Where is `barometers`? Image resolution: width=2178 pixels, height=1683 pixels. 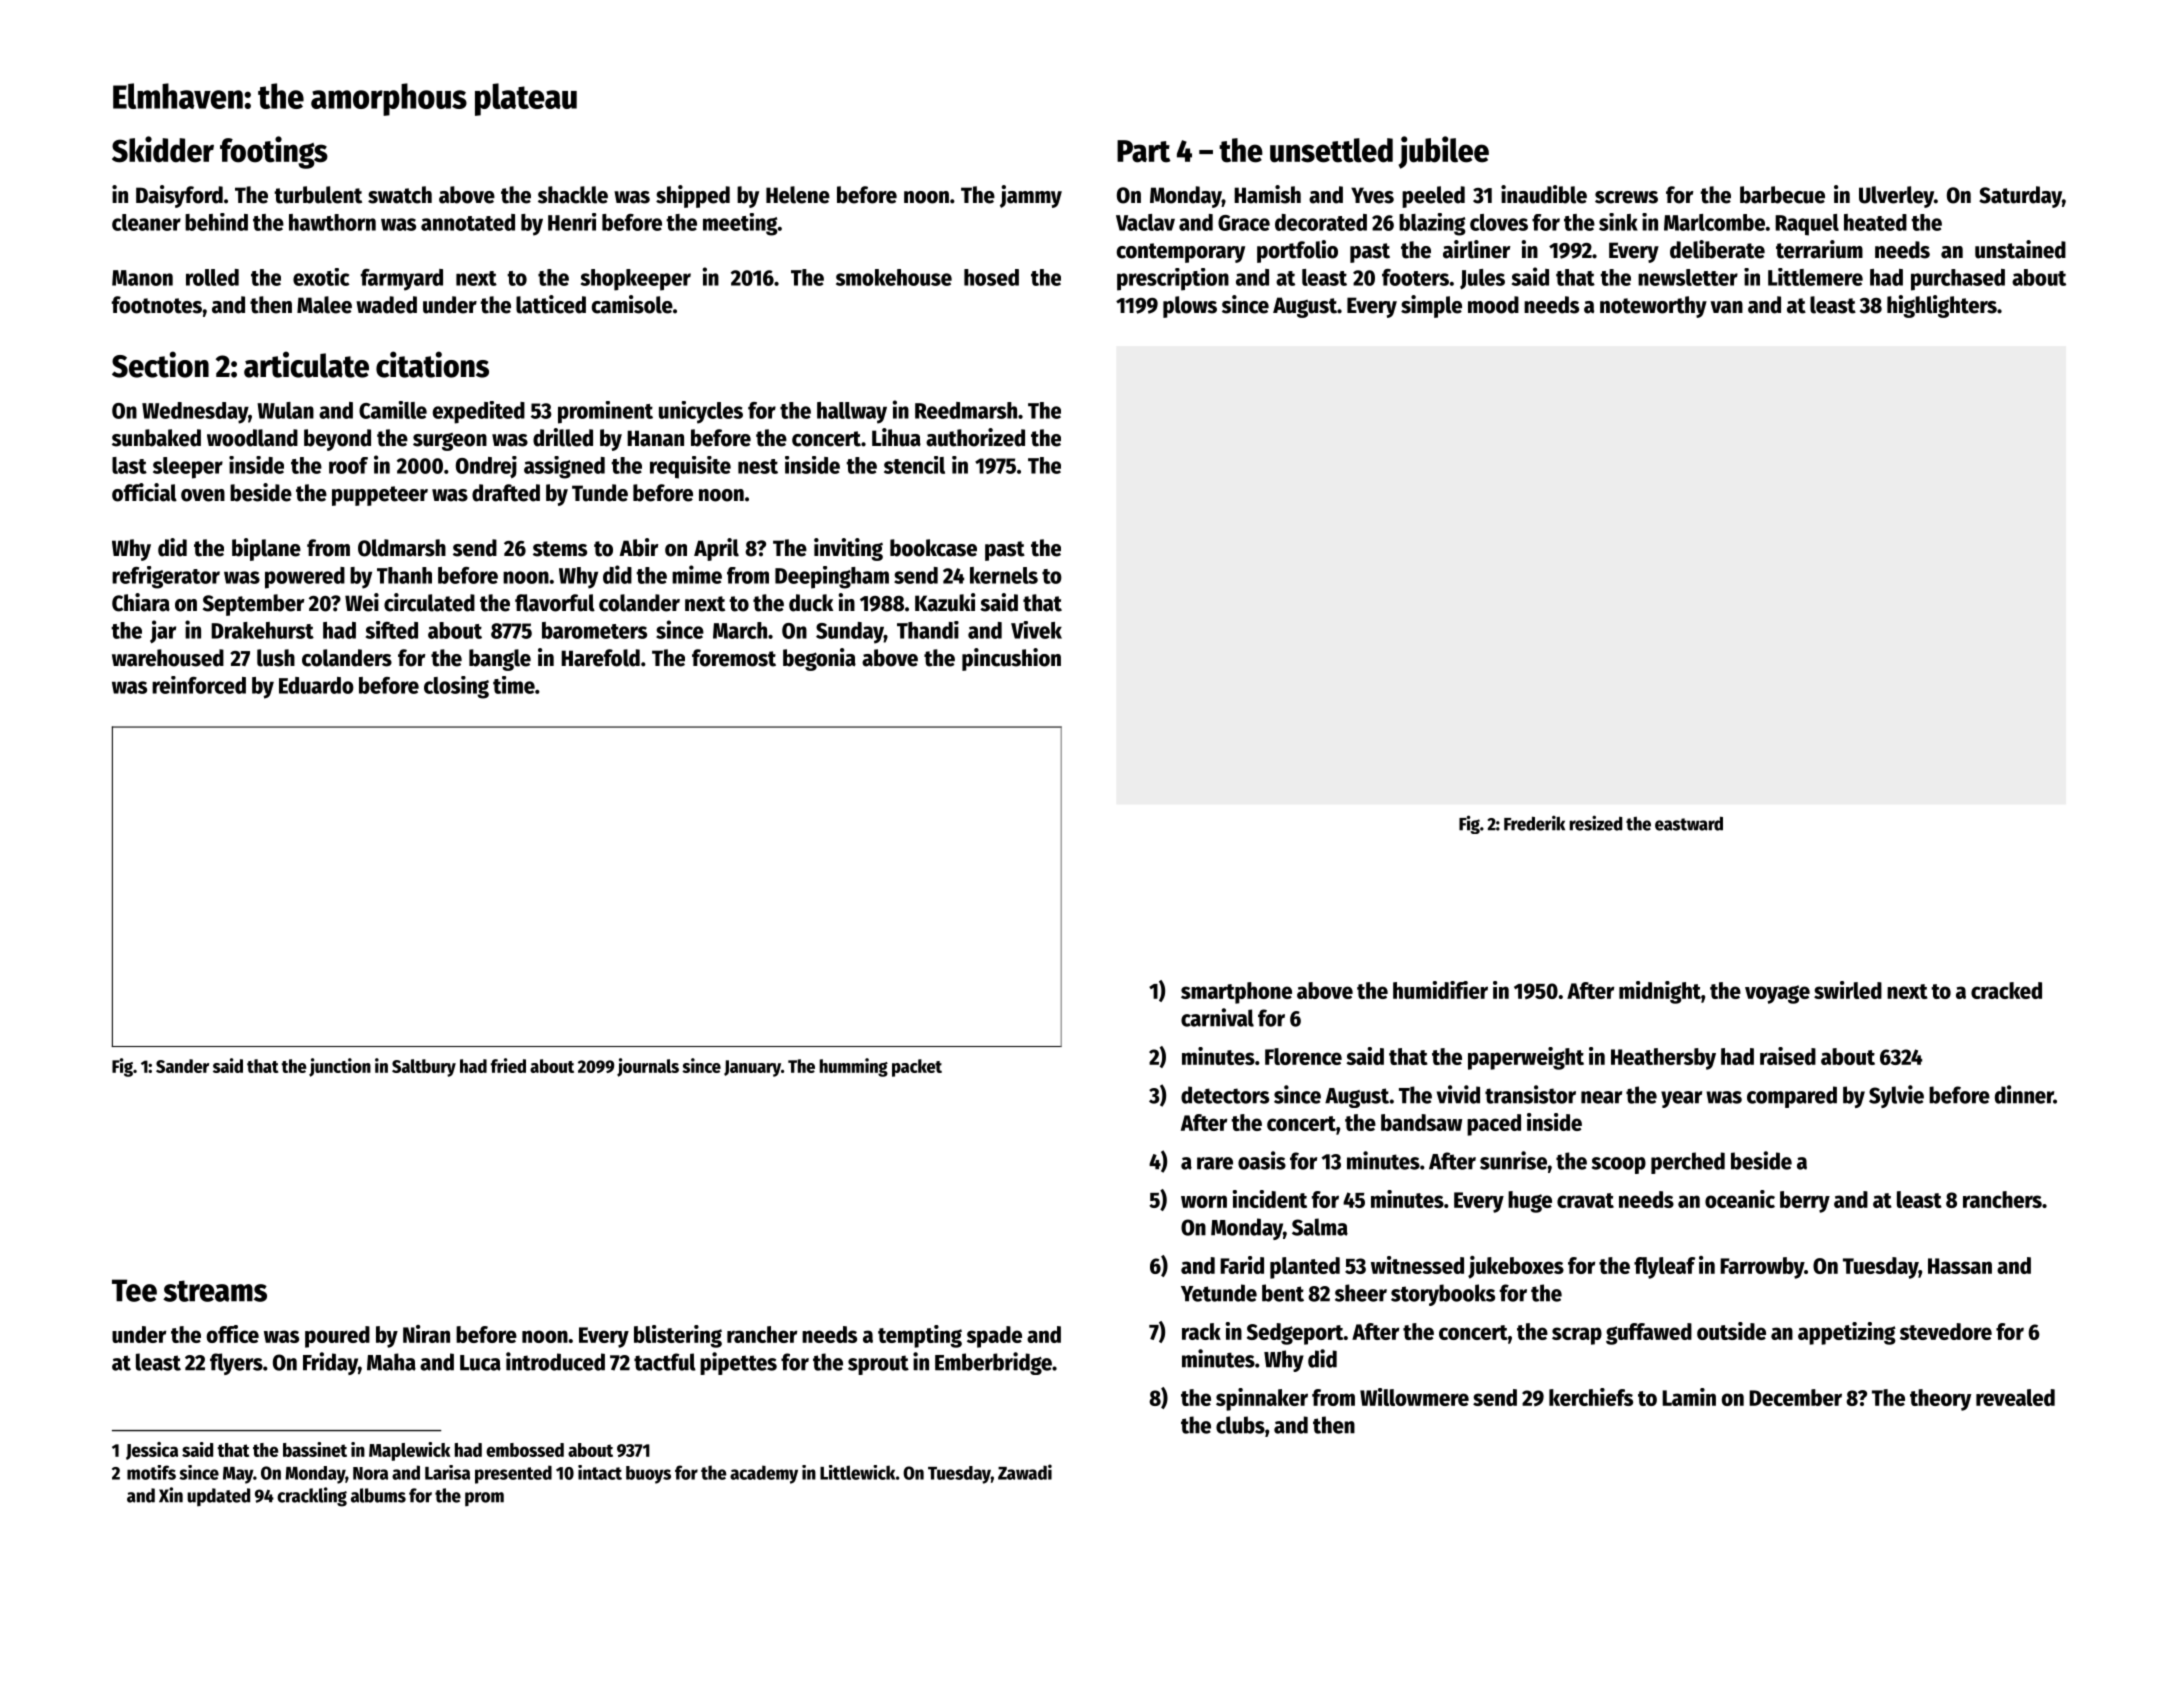 barometers is located at coordinates (594, 630).
